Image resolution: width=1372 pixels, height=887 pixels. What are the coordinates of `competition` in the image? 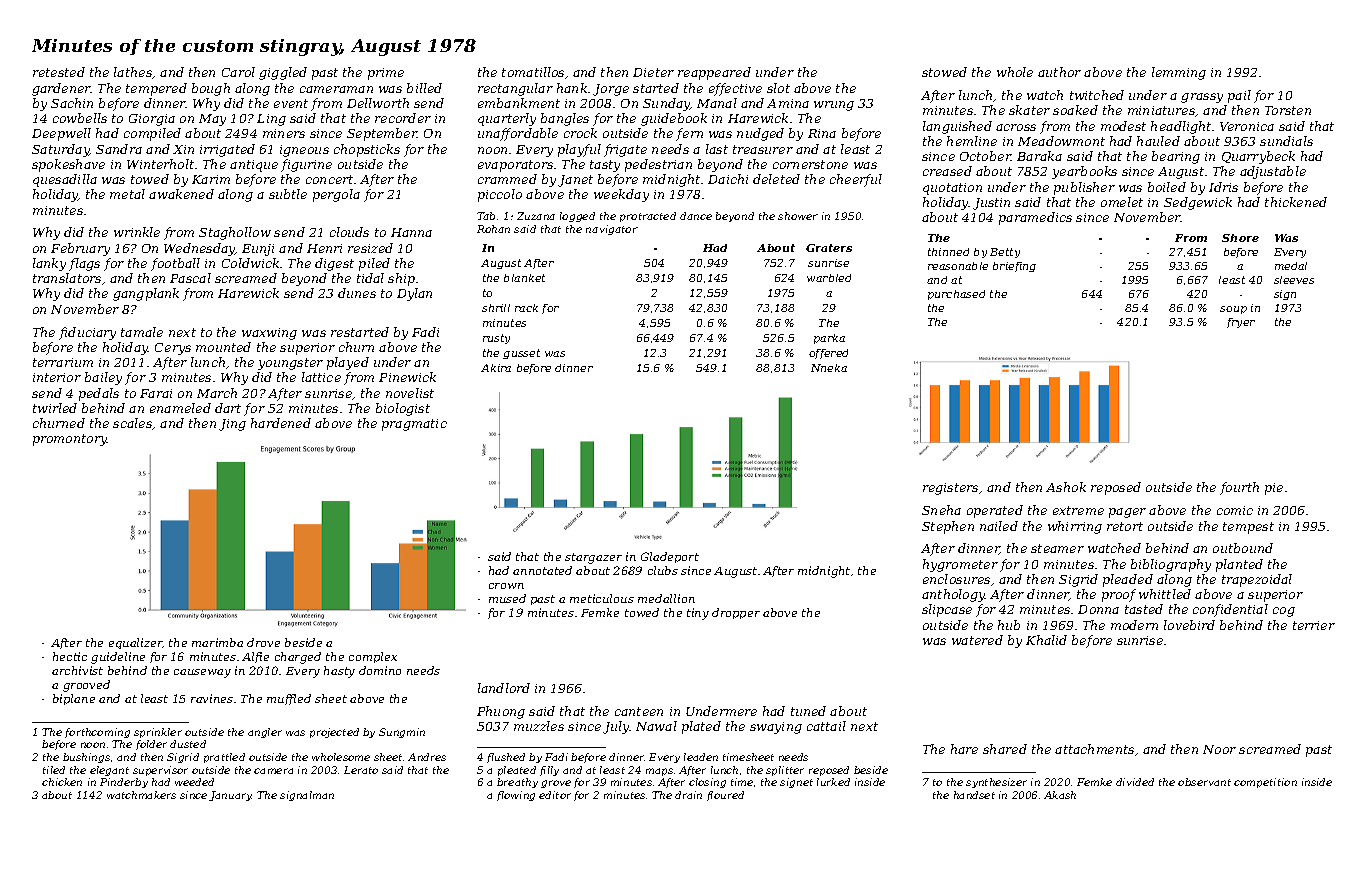 It's located at (1265, 783).
